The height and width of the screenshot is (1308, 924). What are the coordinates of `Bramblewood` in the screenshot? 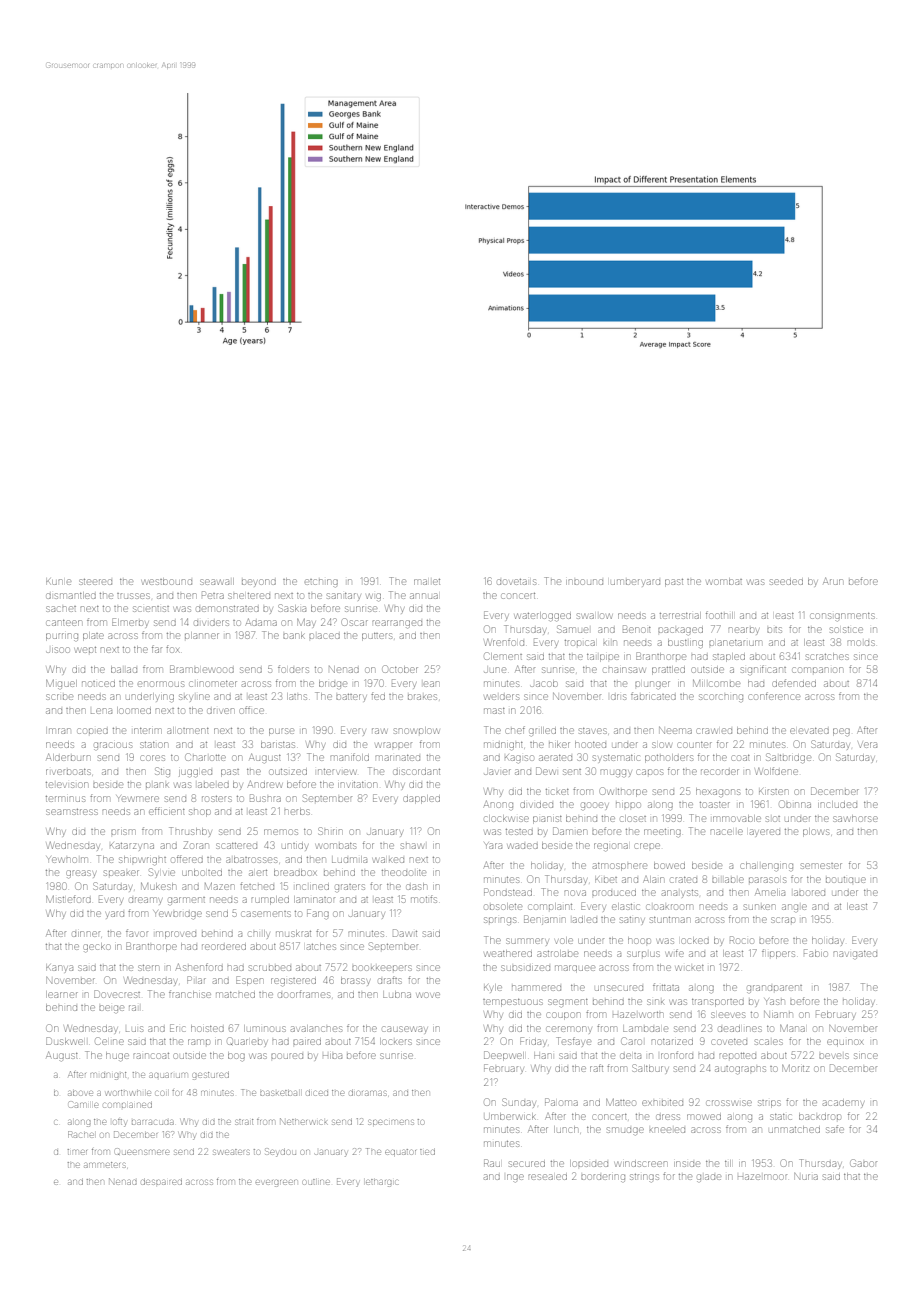 It's located at (202, 669).
